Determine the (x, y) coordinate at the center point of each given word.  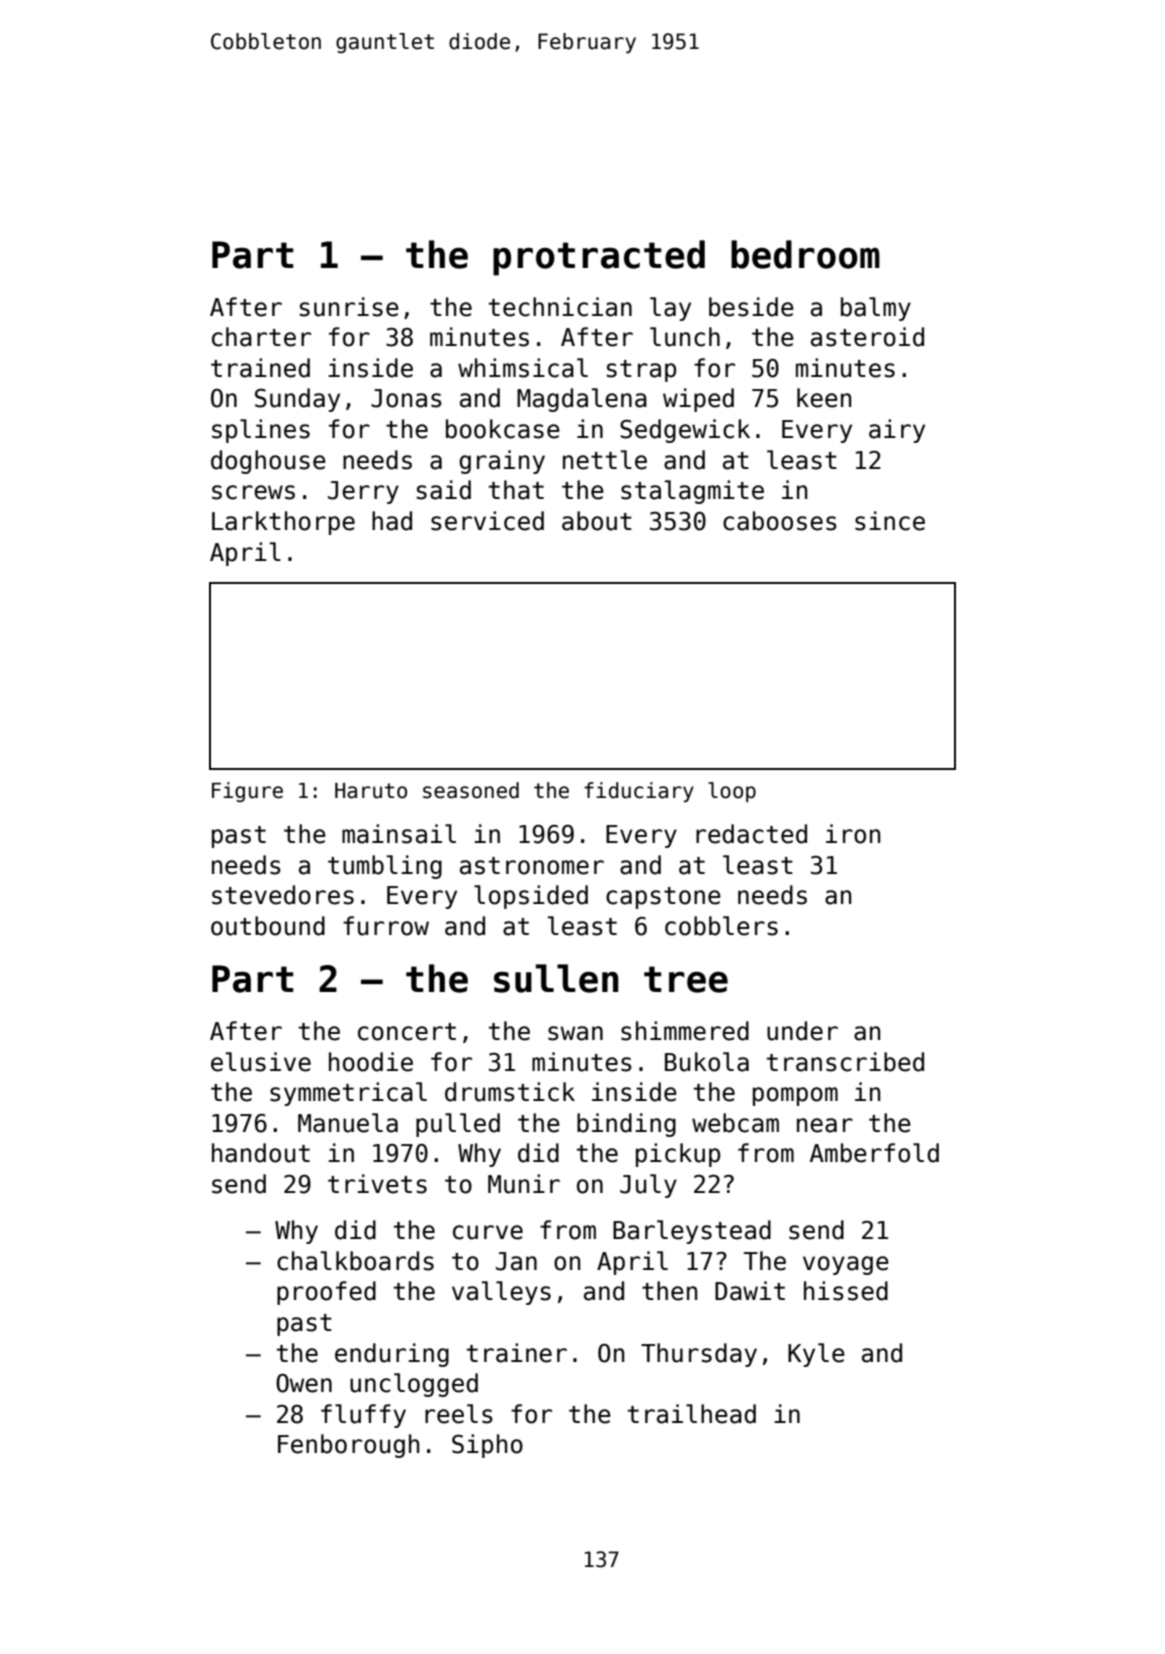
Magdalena (582, 400)
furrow (386, 926)
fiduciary (639, 792)
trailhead (692, 1414)
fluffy (363, 1416)
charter (261, 337)
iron (853, 834)
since (890, 521)
